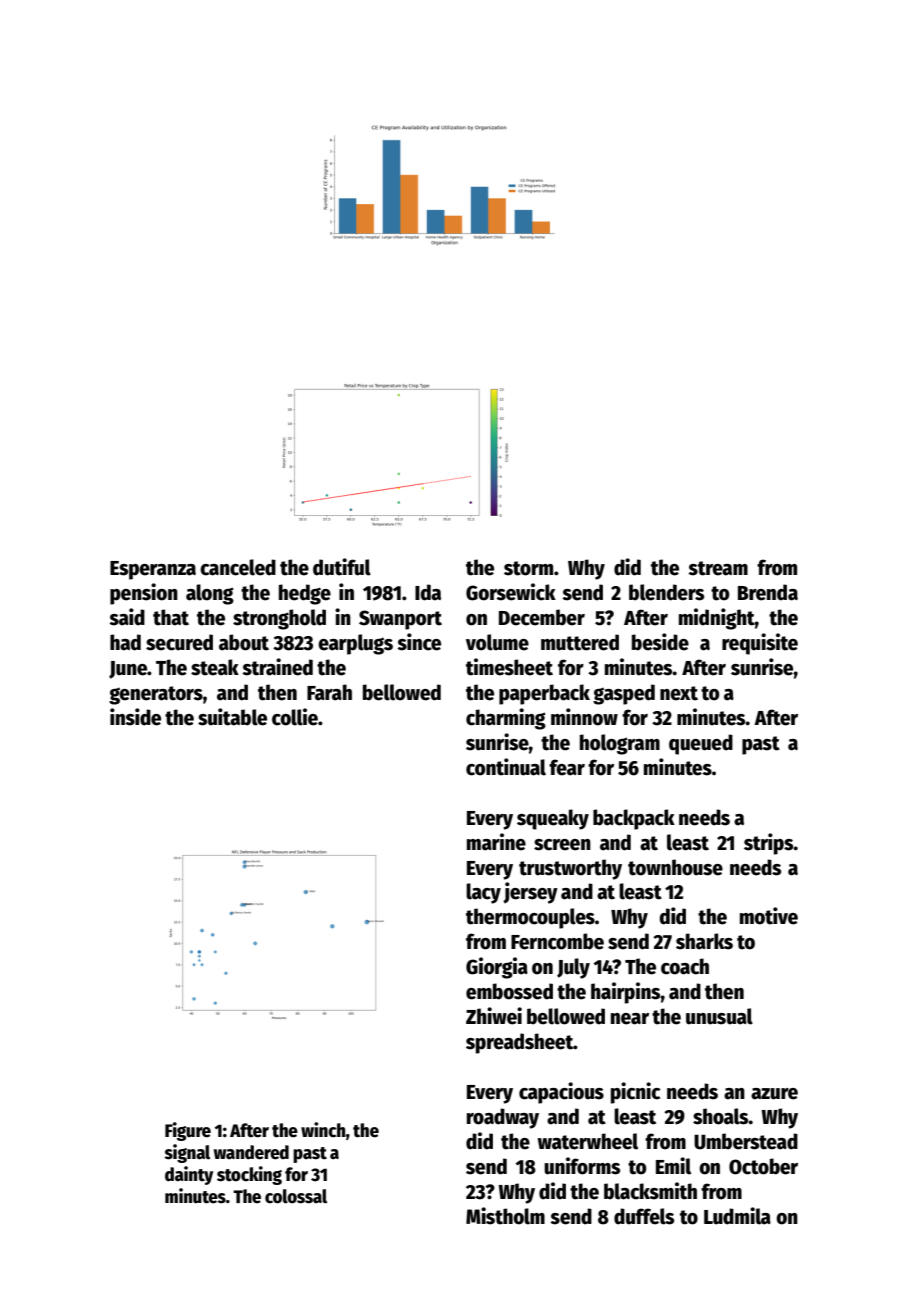 This screenshot has height=1316, width=908. Describe the element at coordinates (323, 1130) in the screenshot. I see `winch` at that location.
